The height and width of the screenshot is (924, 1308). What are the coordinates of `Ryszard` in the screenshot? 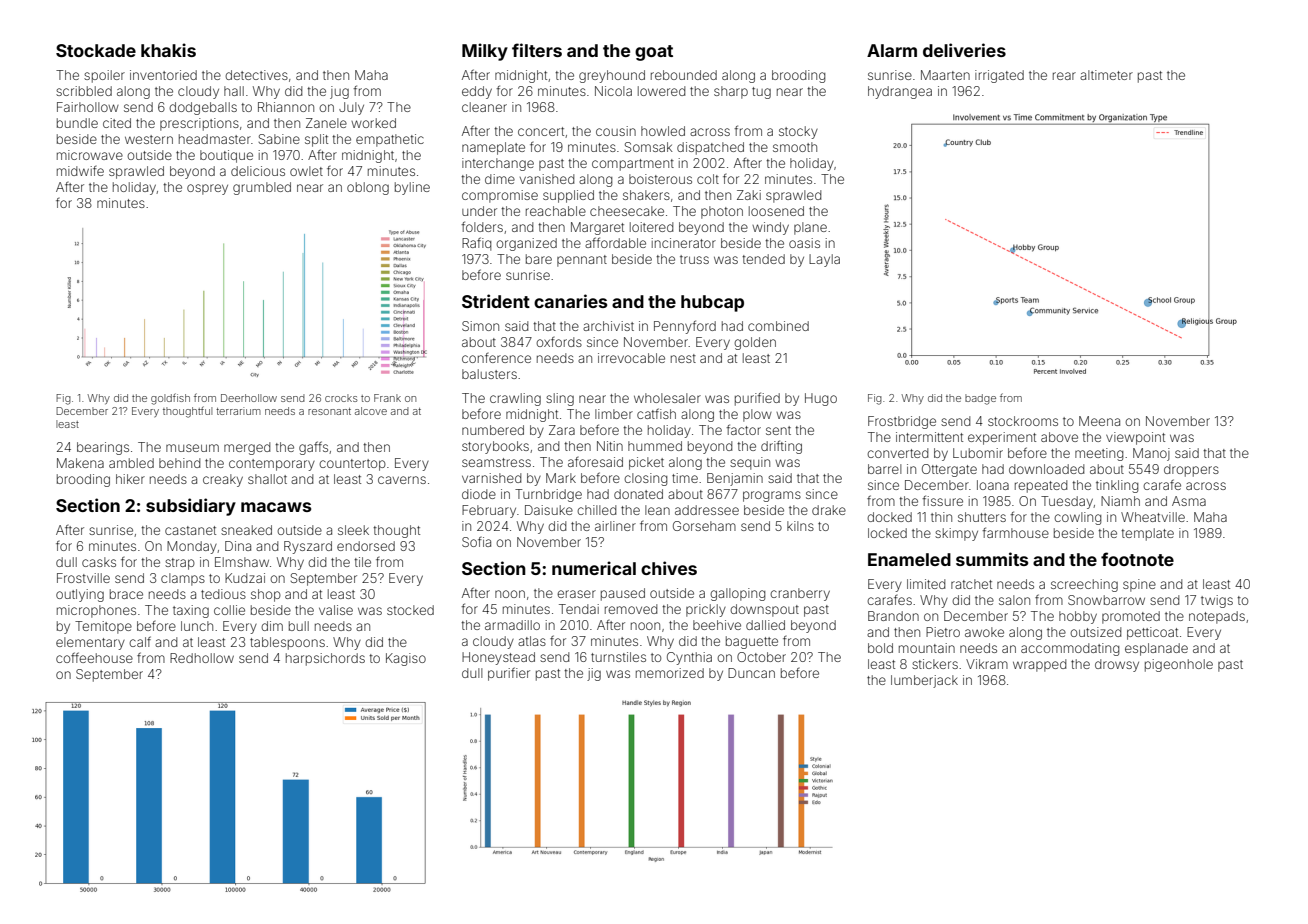 It's located at (308, 547).
